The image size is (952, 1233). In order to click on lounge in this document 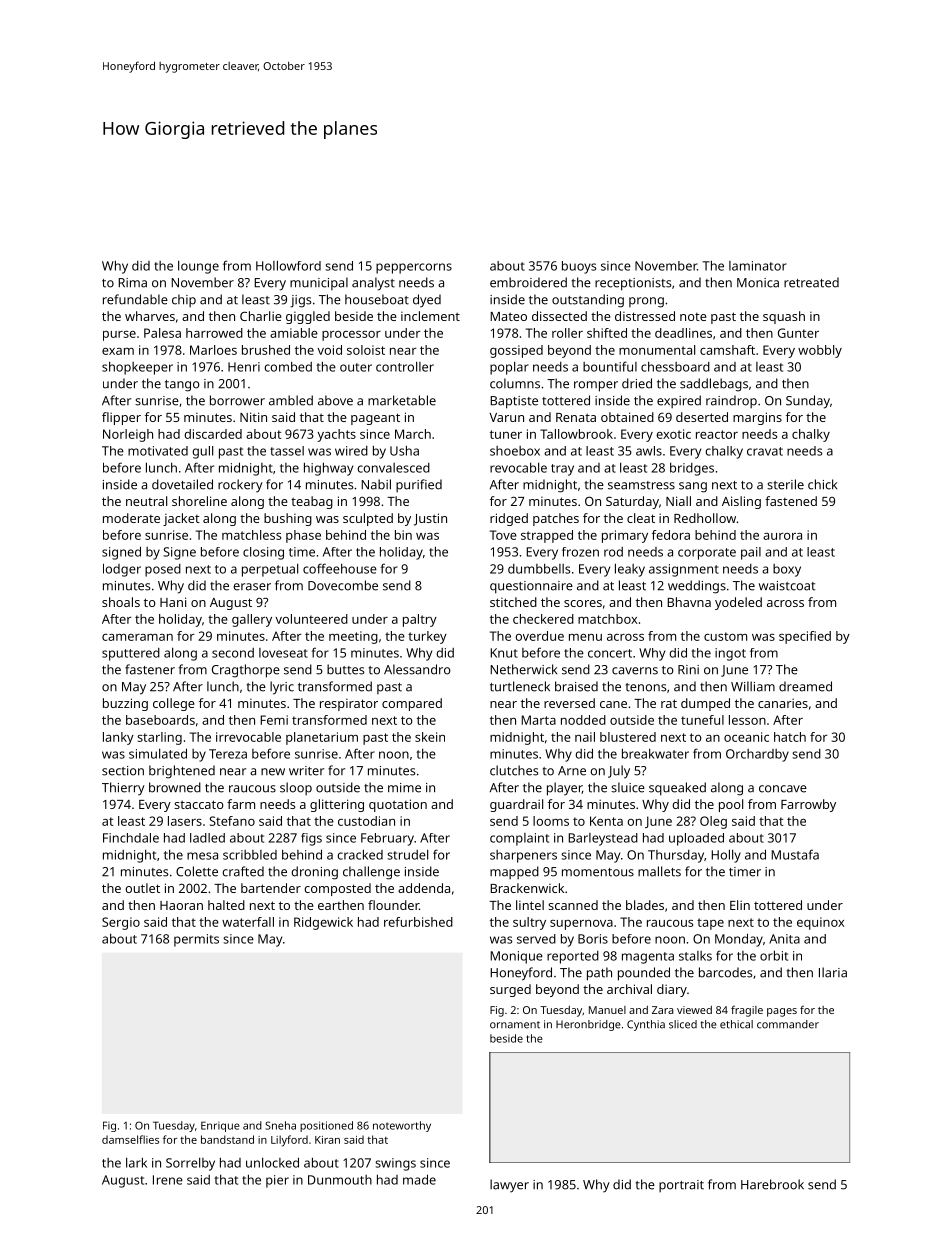, I will do `click(198, 267)`.
